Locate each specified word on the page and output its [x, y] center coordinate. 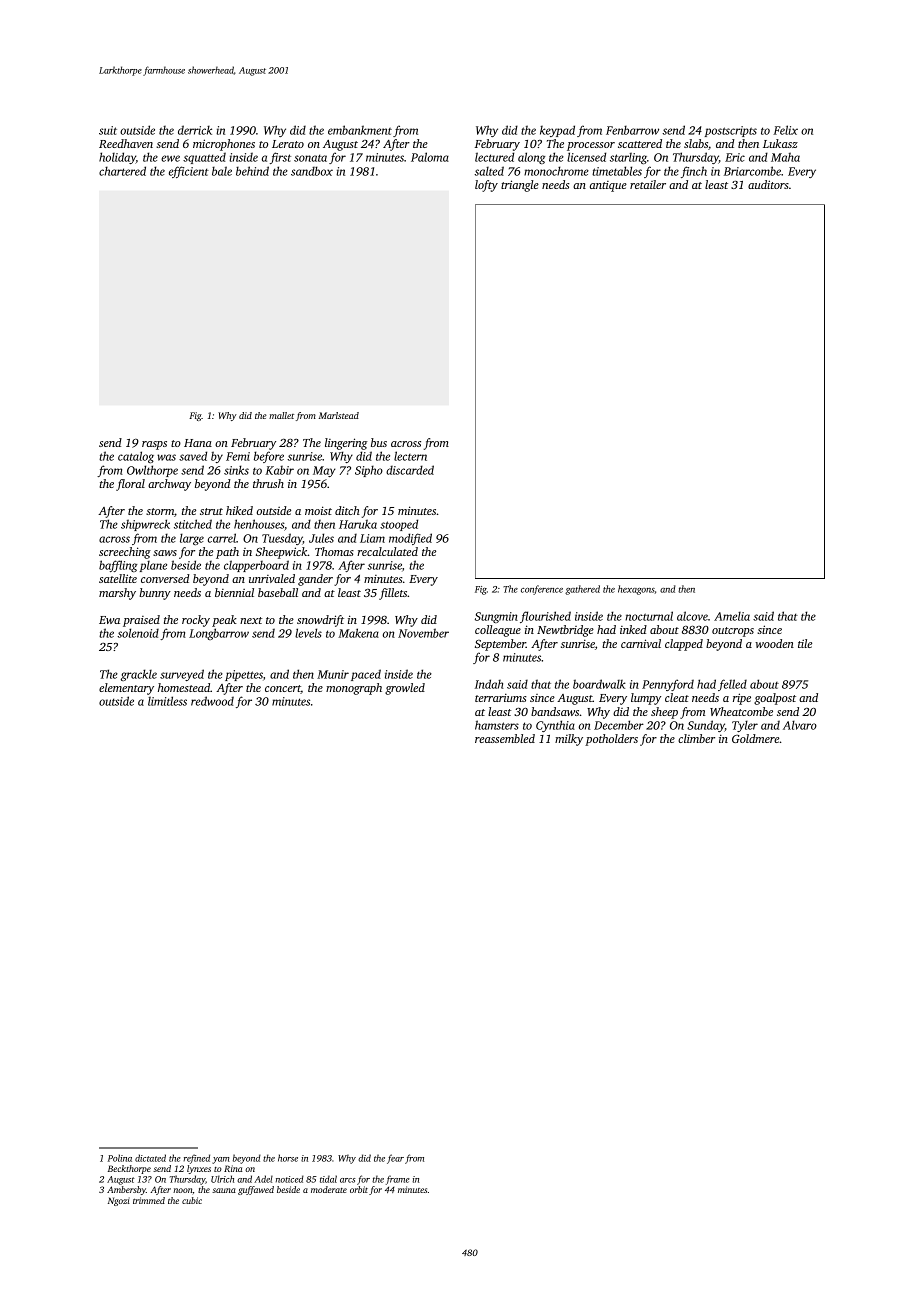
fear [395, 1159]
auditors [768, 184]
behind [252, 171]
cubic [192, 1200]
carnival [641, 643]
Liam [372, 538]
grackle [139, 675]
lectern [410, 456]
